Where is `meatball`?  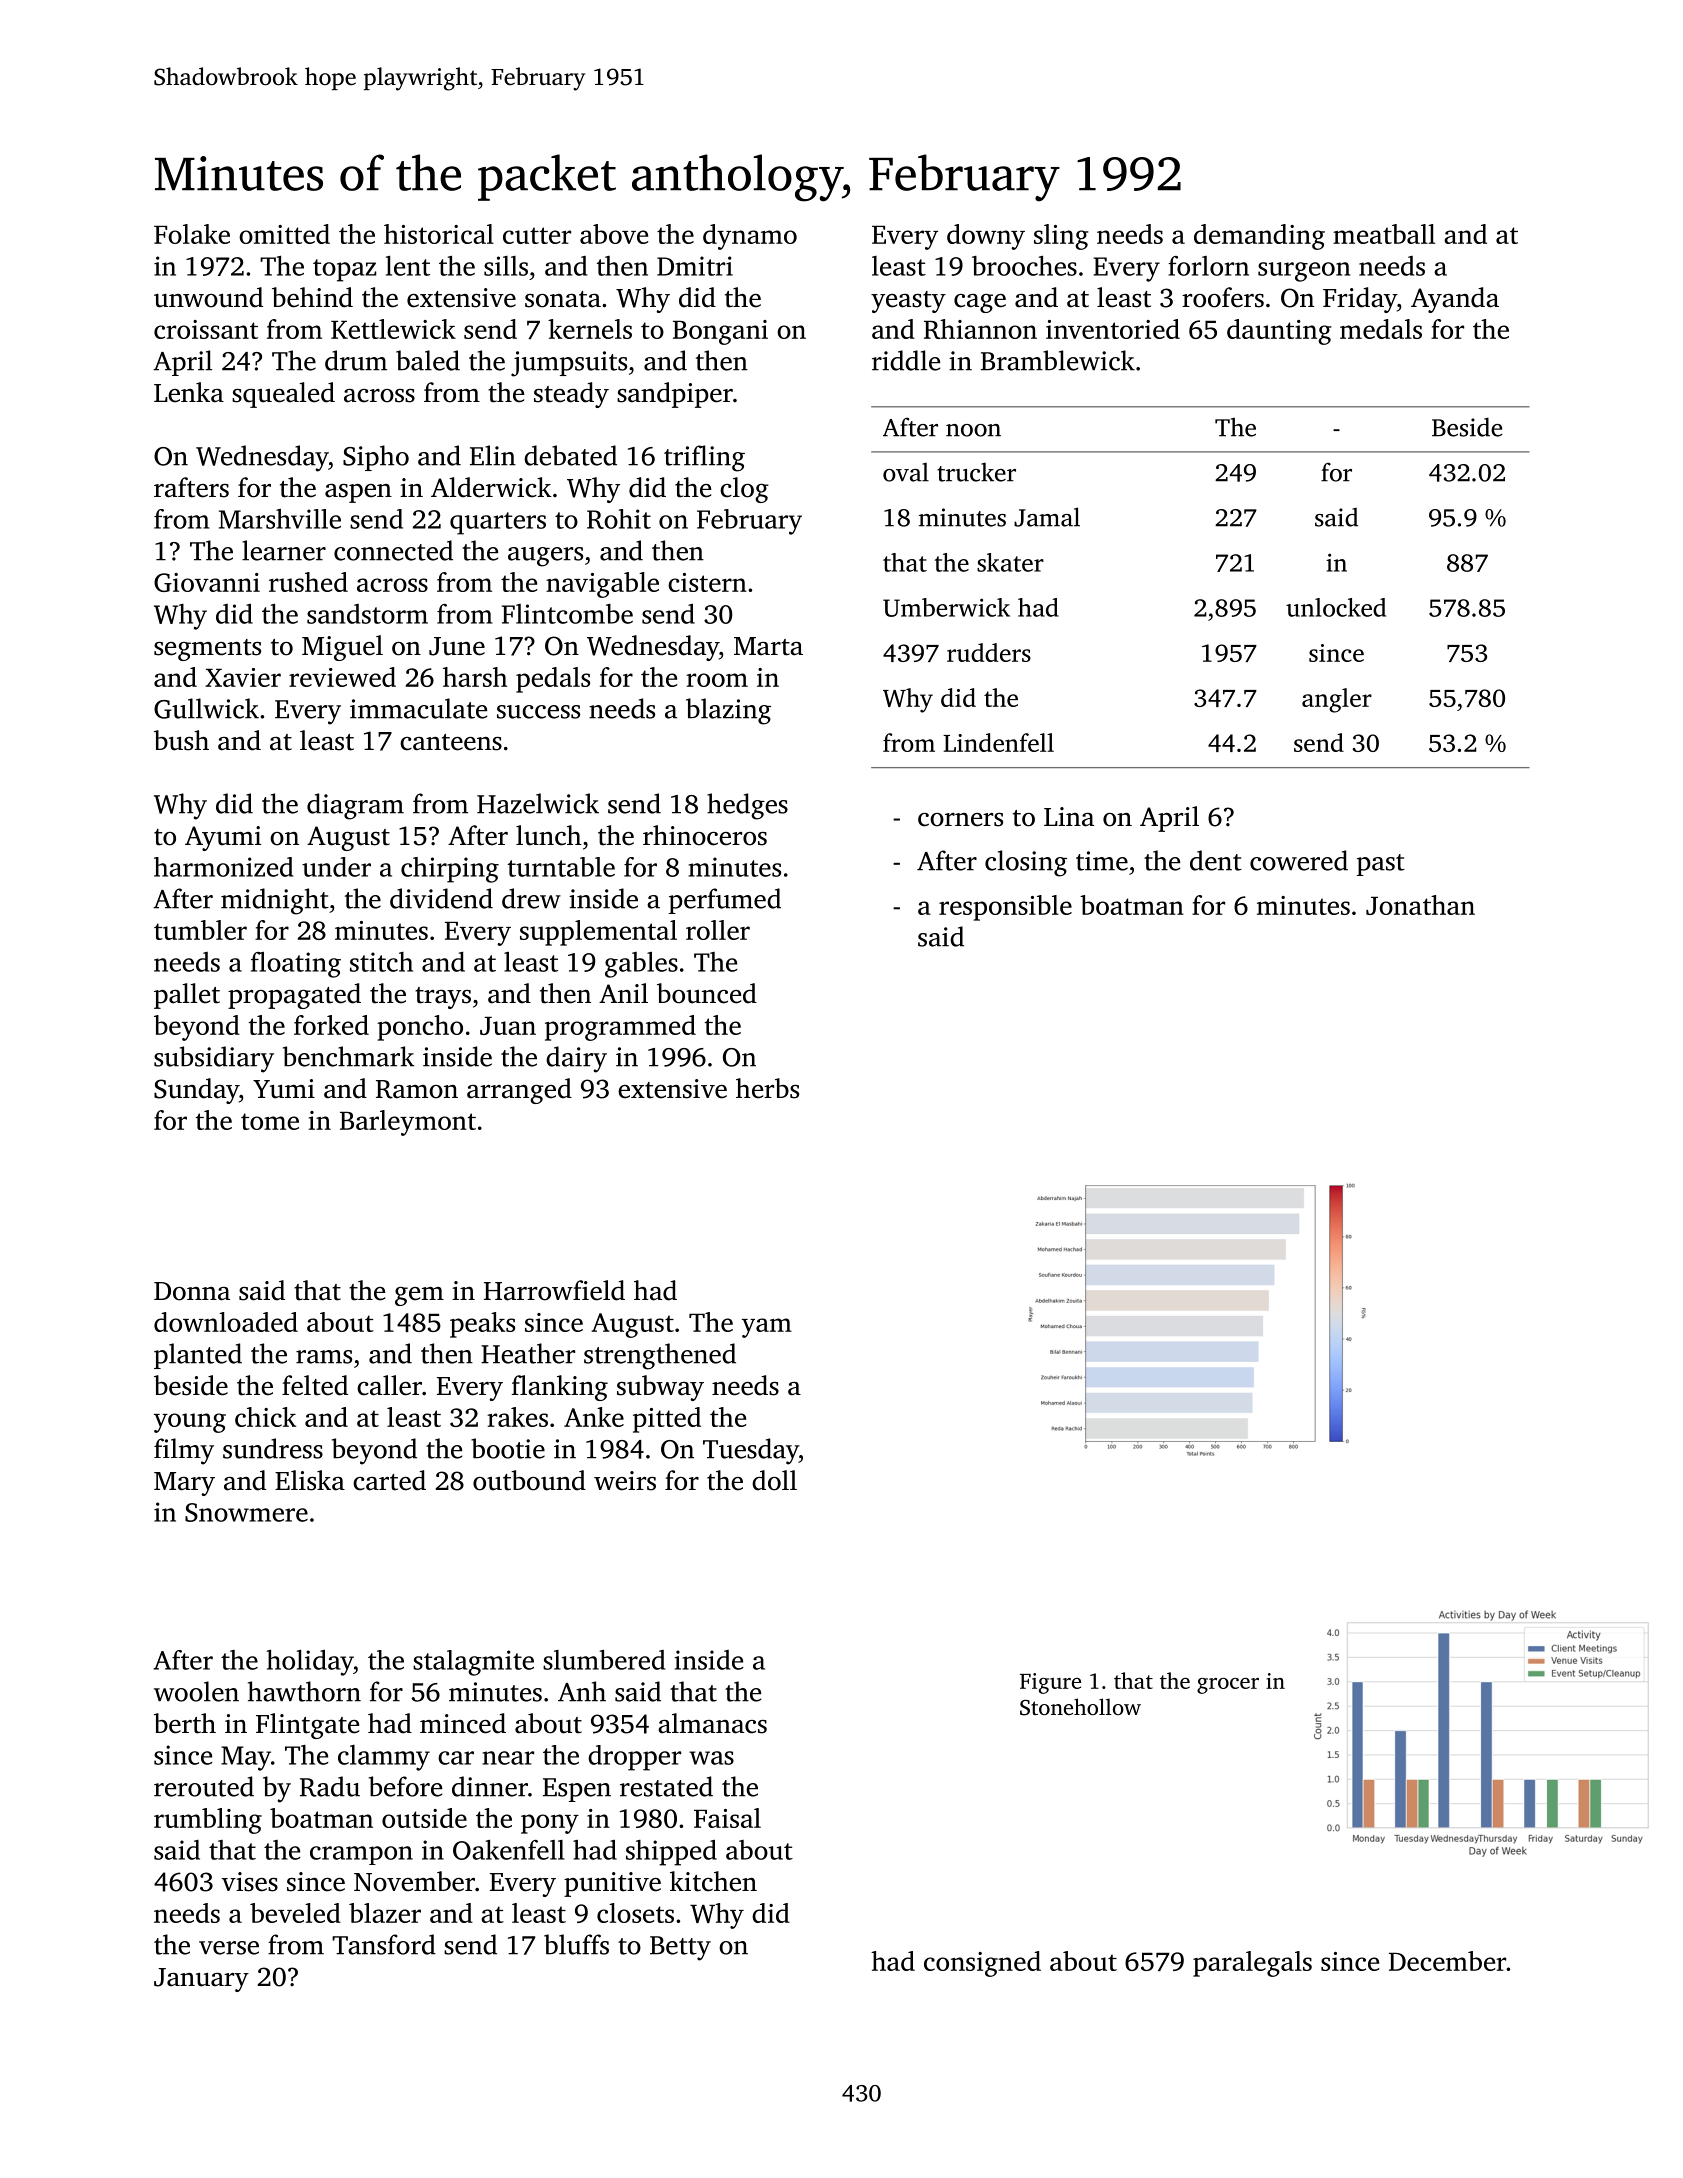 meatball is located at coordinates (1384, 234).
